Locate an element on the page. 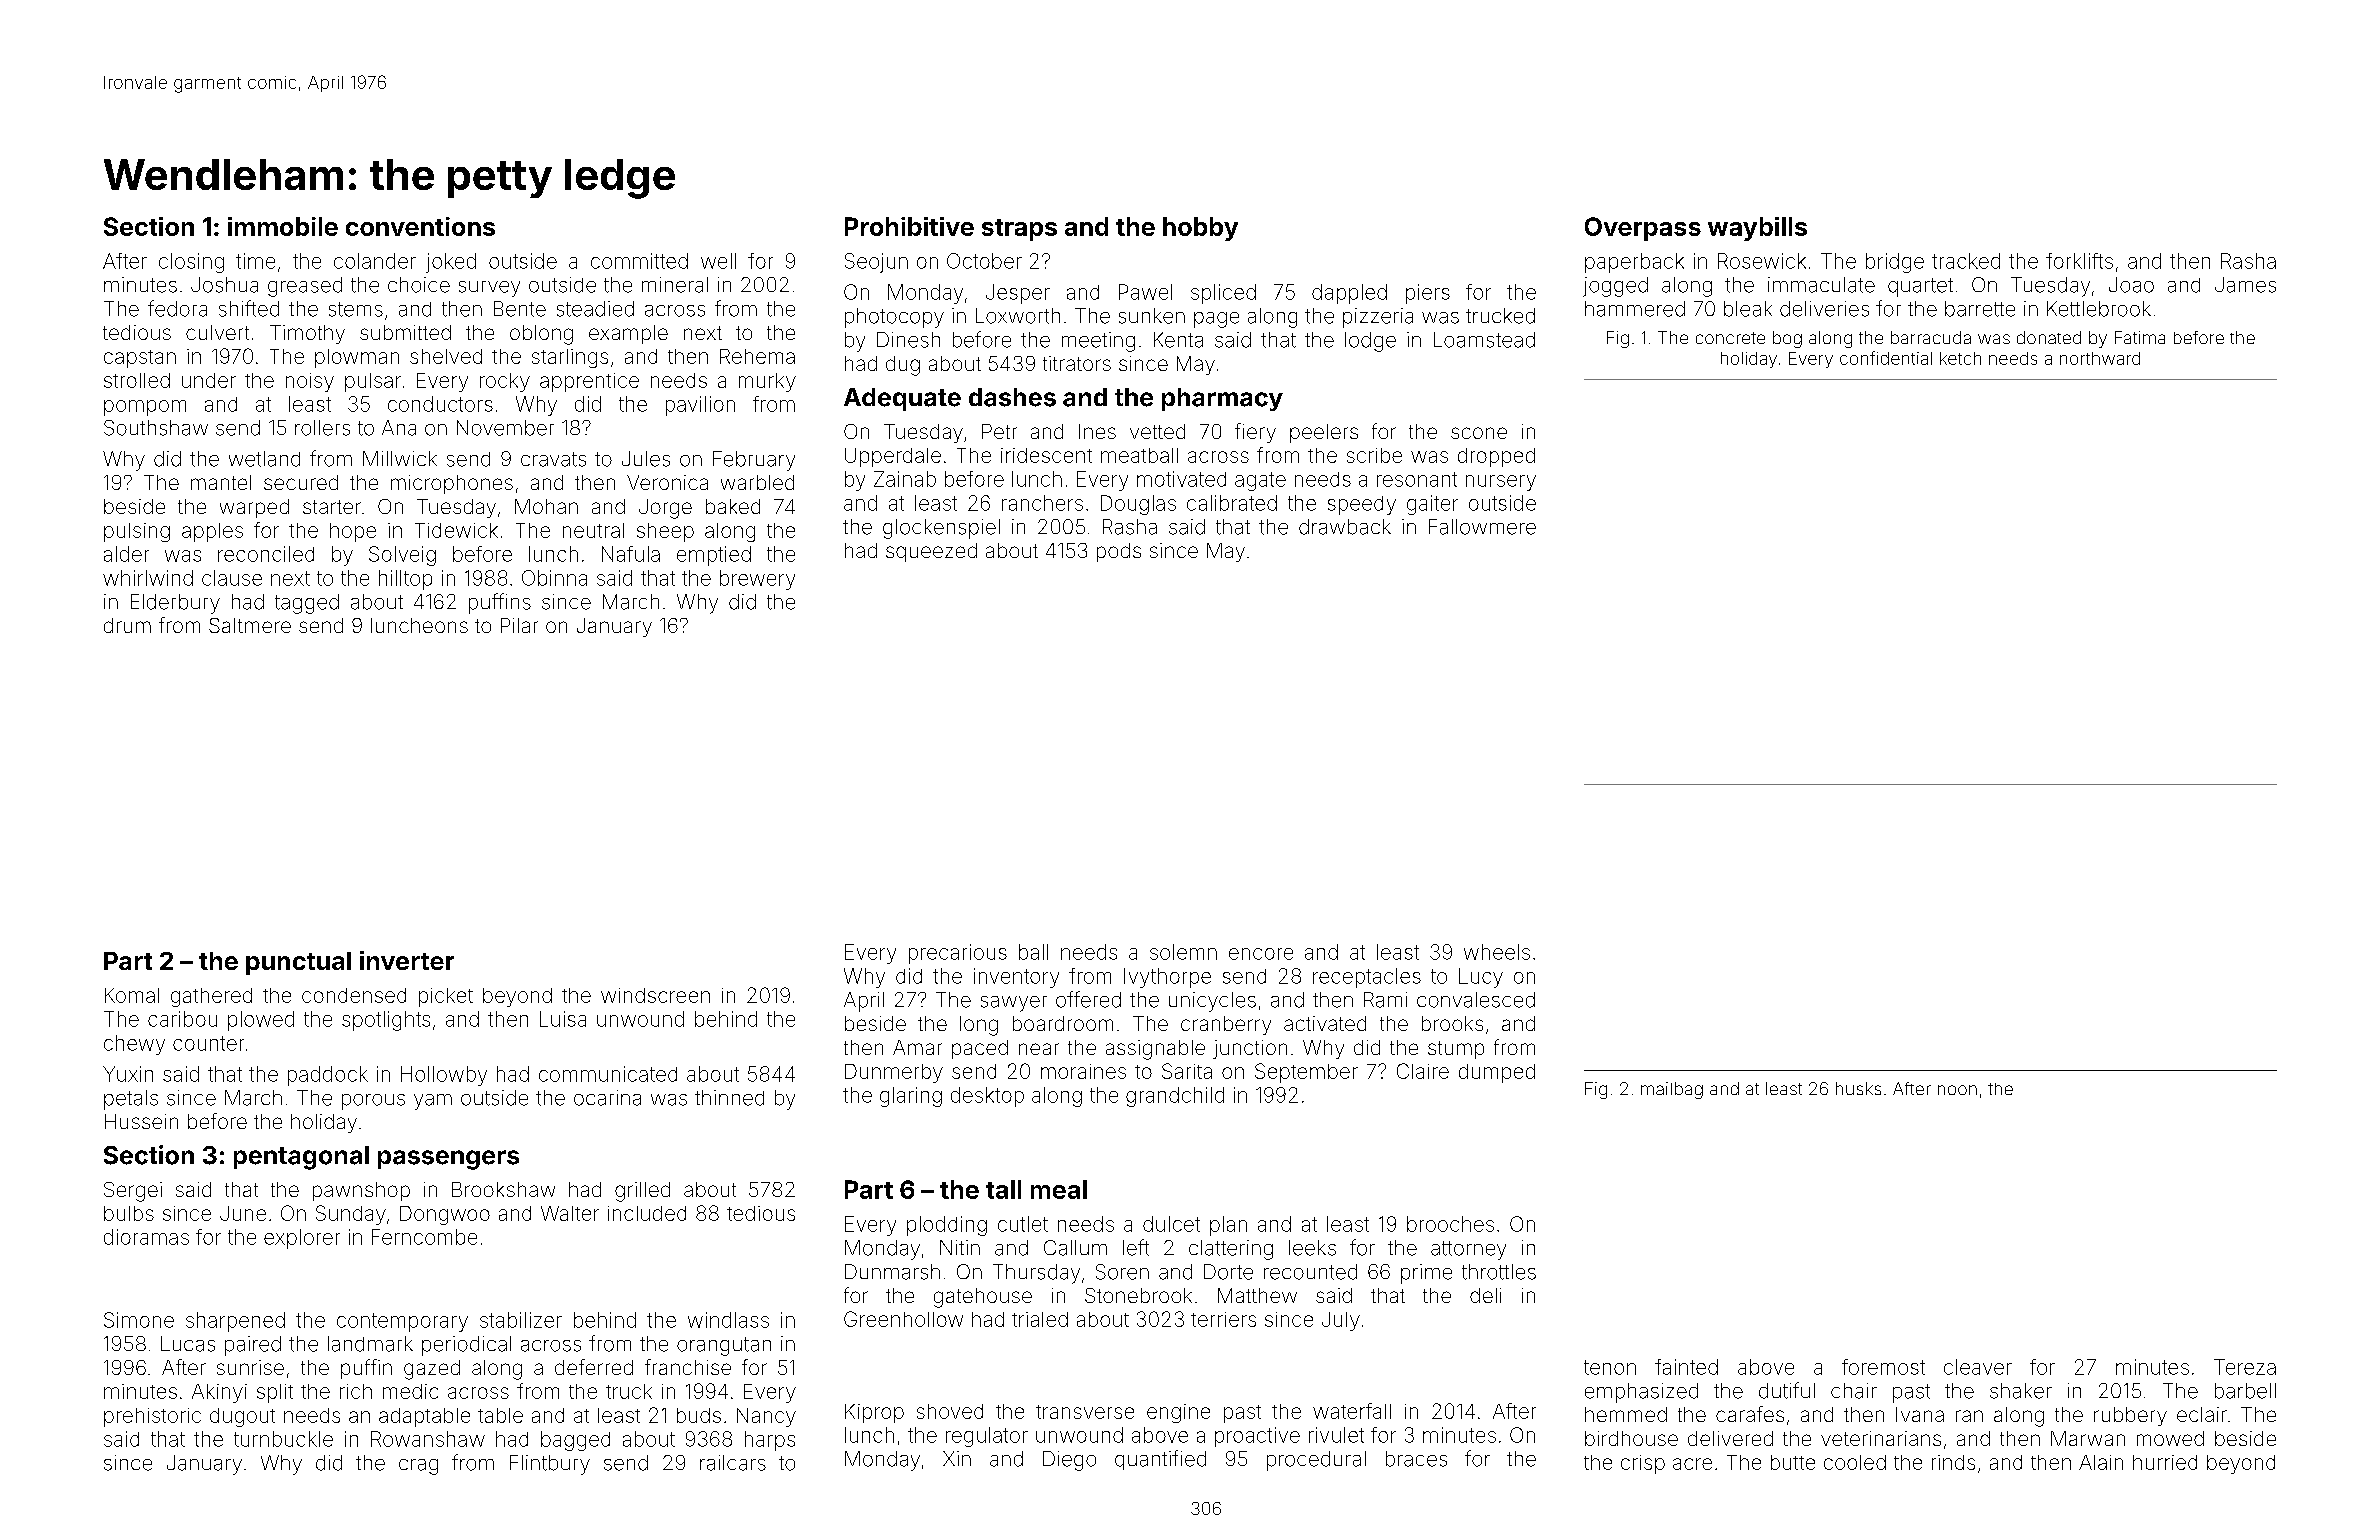  bagged is located at coordinates (575, 1441).
